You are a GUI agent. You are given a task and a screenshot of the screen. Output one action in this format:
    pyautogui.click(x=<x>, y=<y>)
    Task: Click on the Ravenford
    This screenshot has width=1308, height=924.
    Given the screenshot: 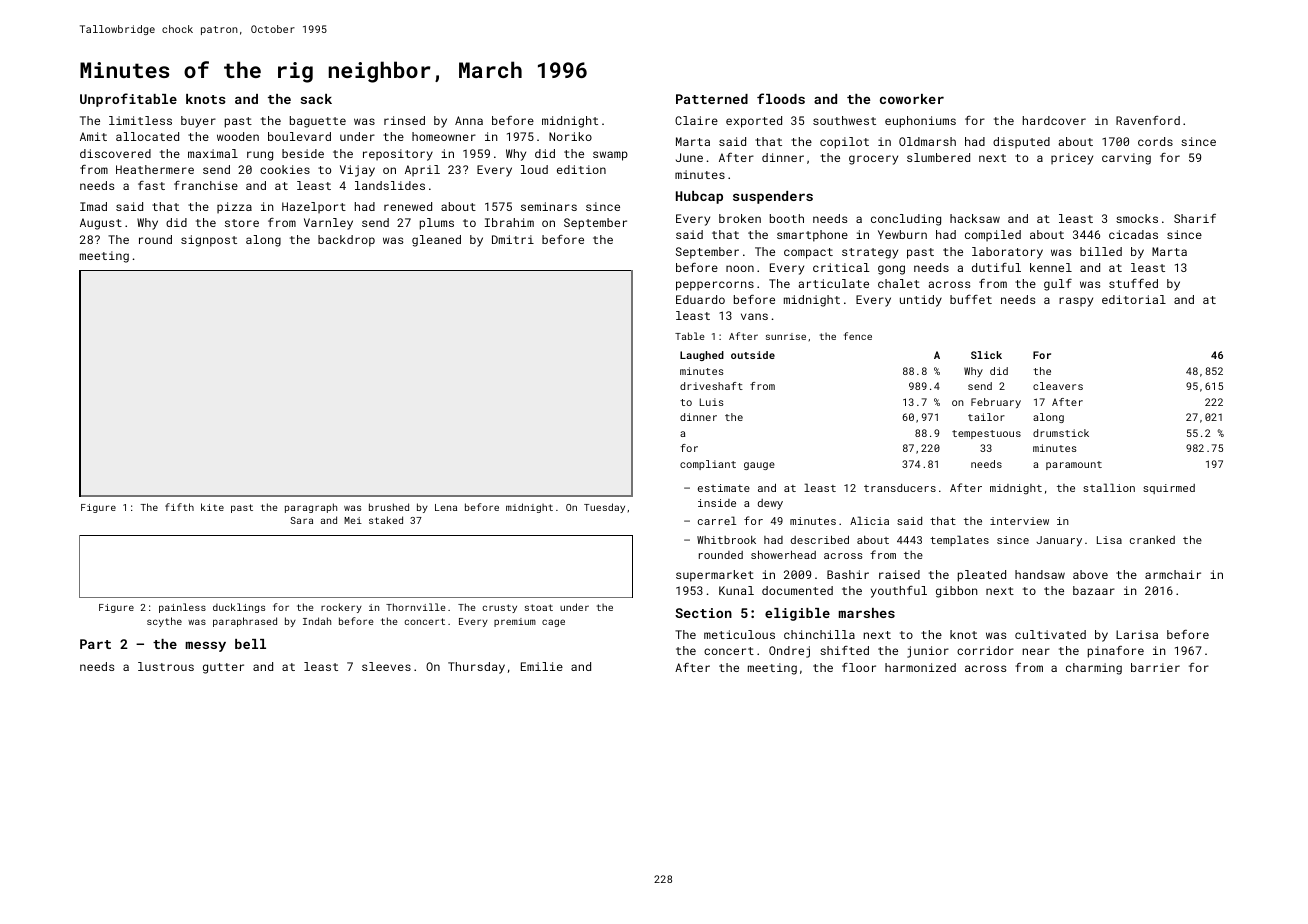 What is the action you would take?
    pyautogui.click(x=1148, y=120)
